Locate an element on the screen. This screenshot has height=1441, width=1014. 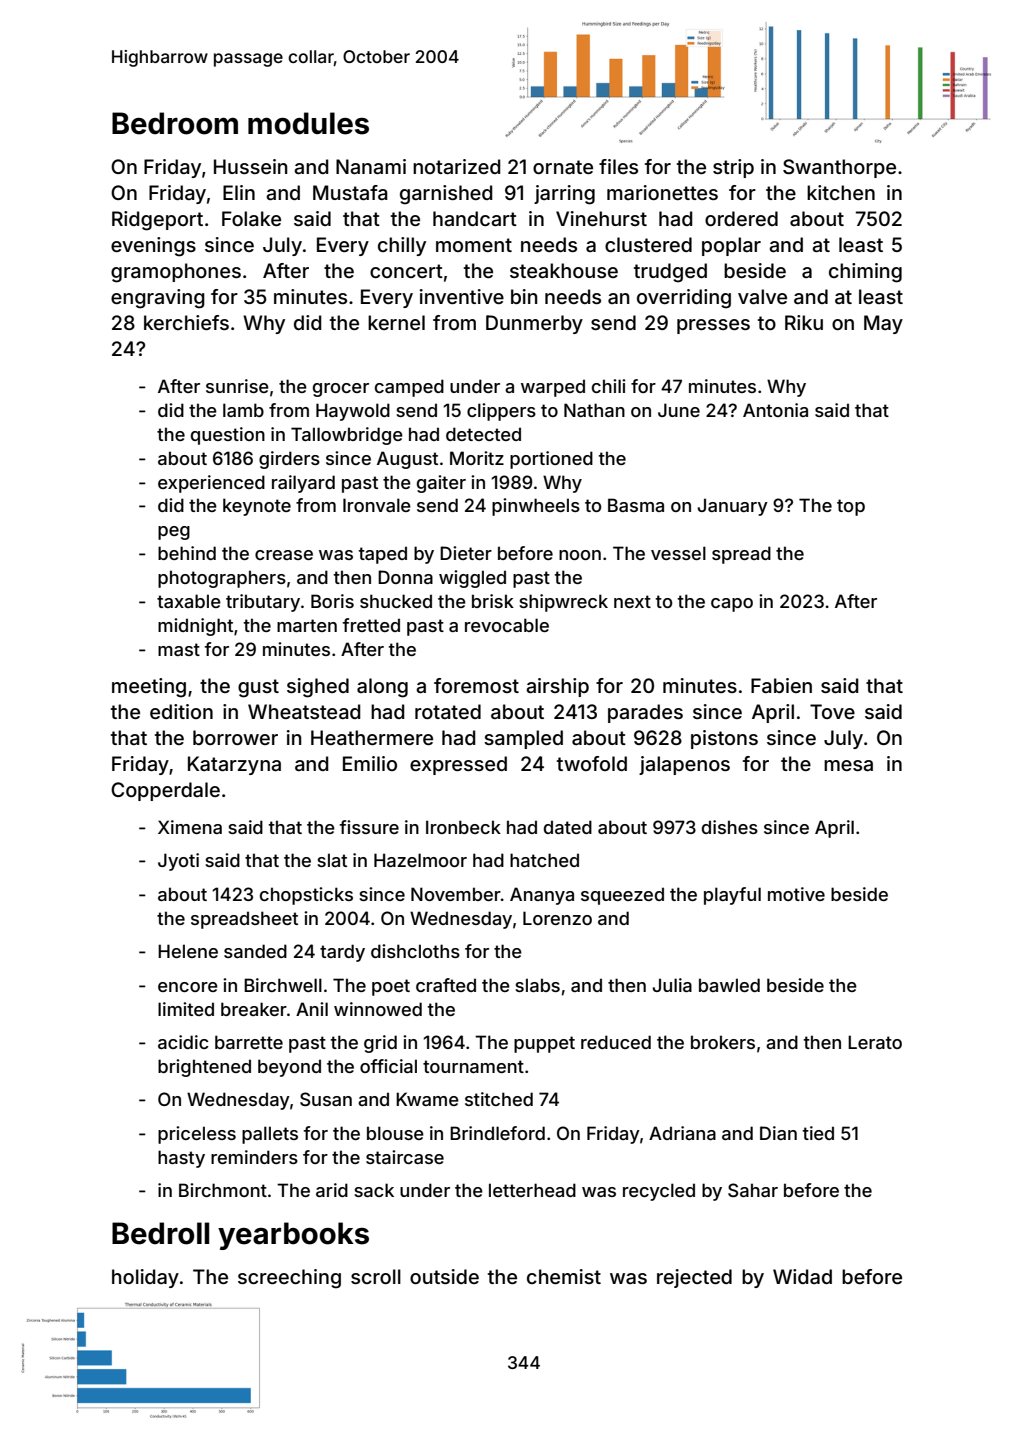
Widad is located at coordinates (802, 1276).
